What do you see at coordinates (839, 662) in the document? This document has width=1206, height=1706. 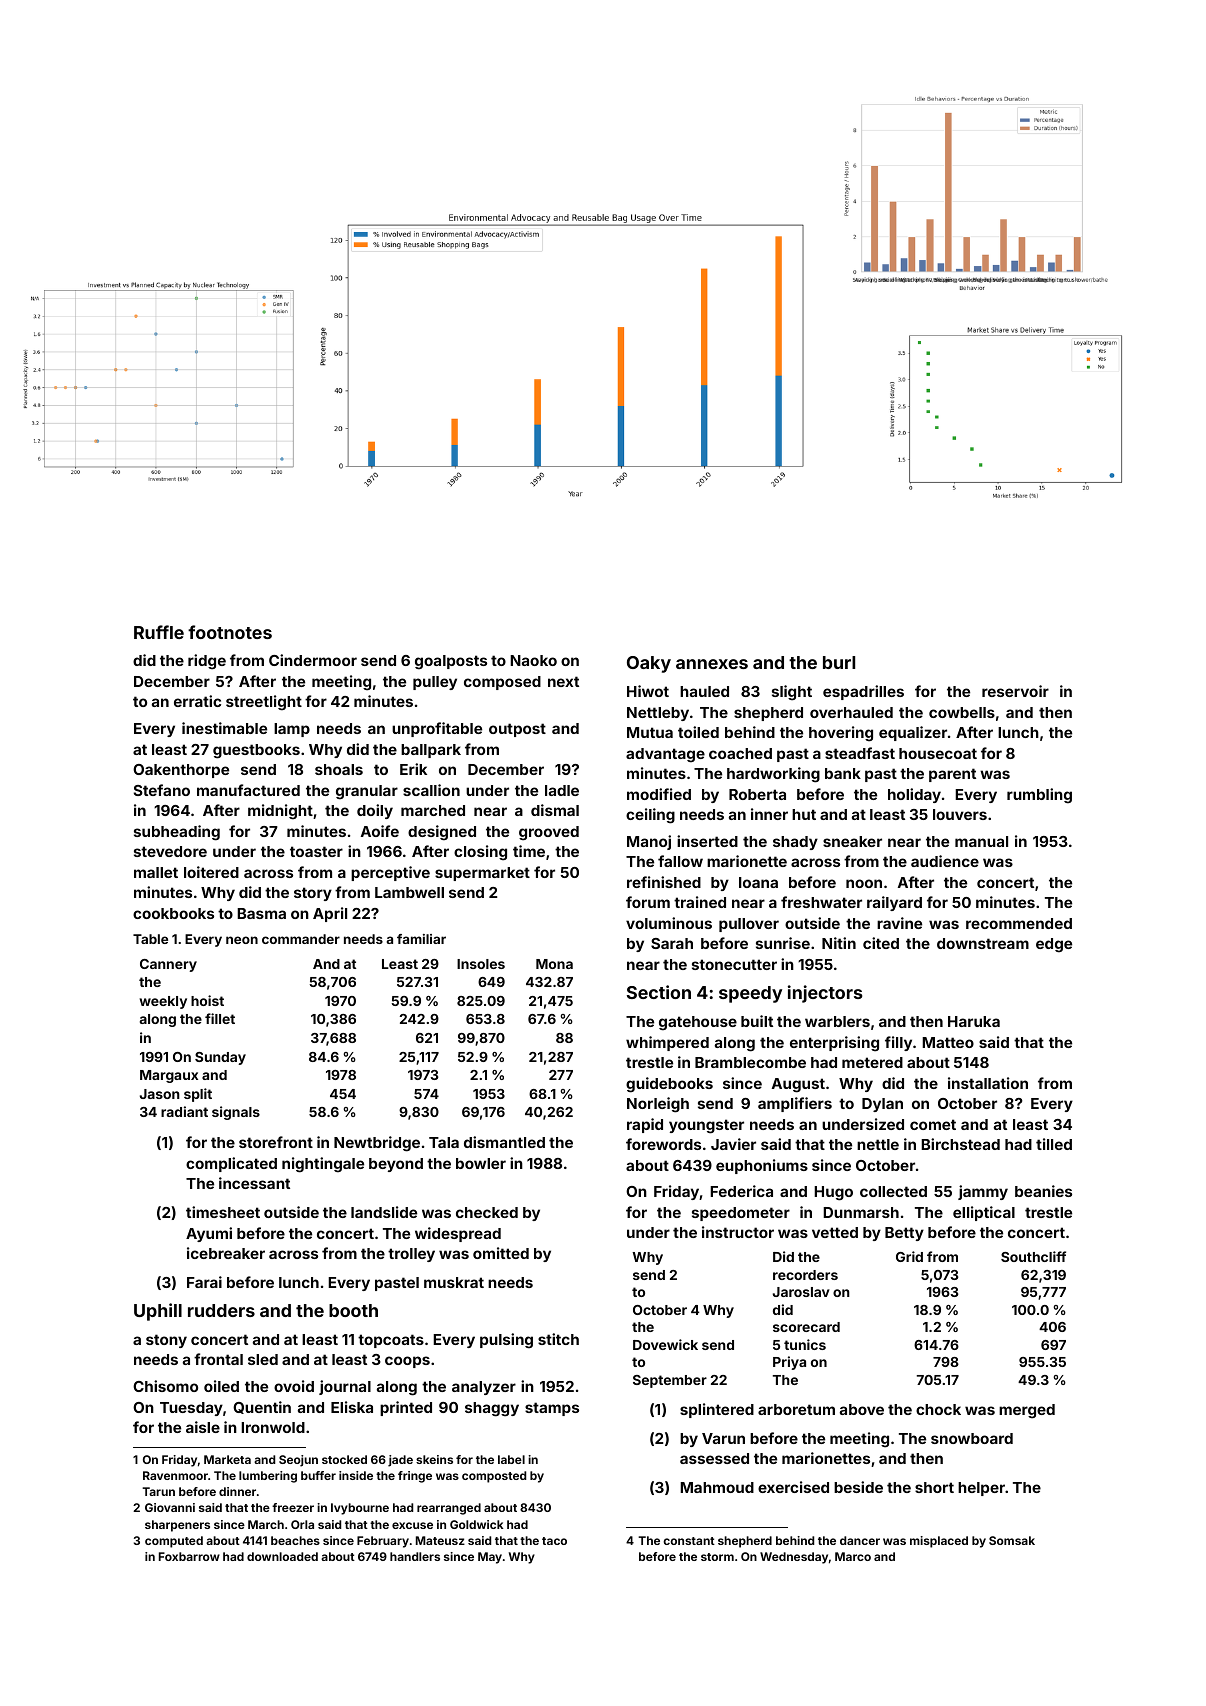 I see `burl` at bounding box center [839, 662].
